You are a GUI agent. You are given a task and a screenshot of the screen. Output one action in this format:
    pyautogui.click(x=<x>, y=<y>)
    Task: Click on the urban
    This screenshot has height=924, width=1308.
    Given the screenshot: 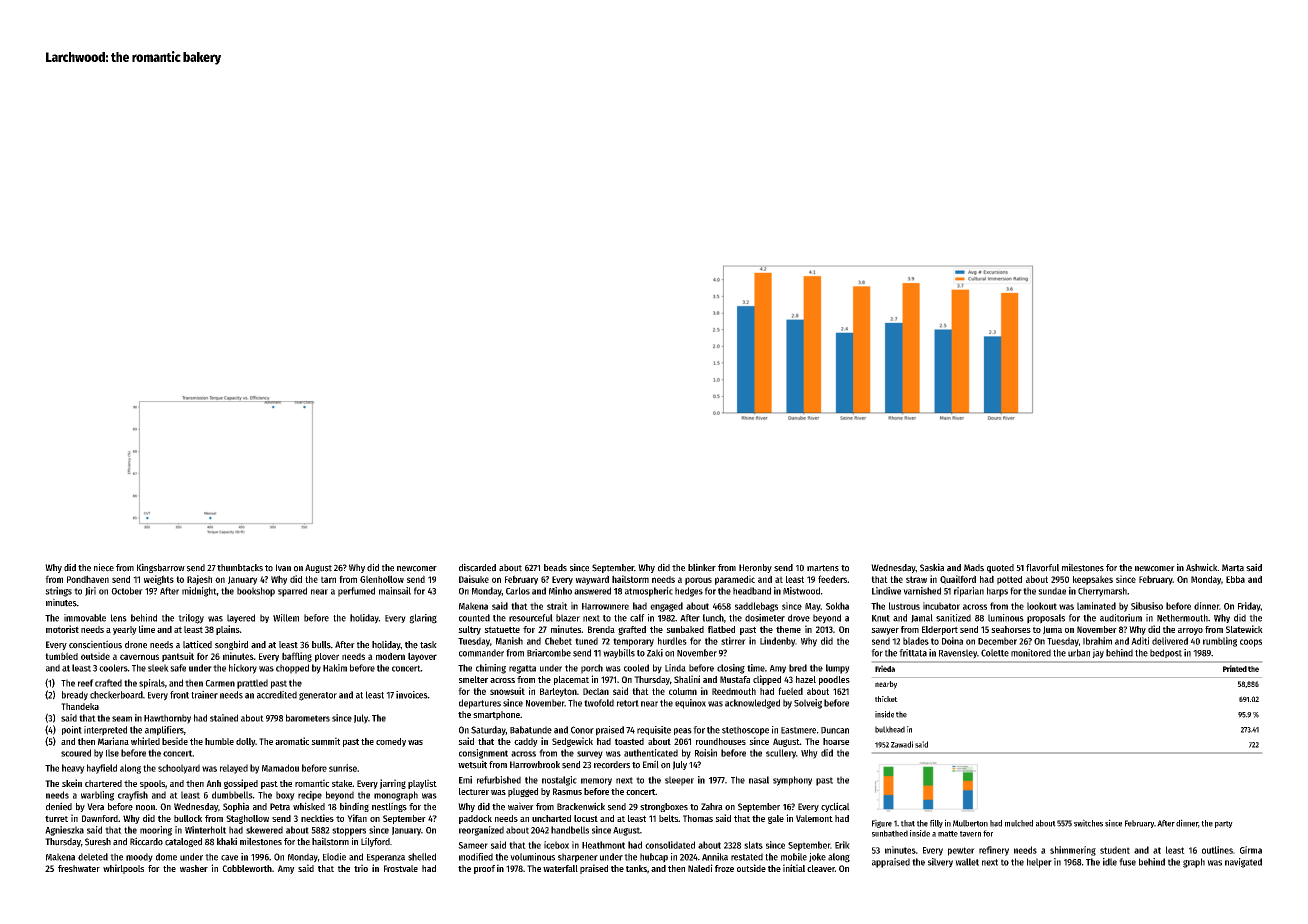 What is the action you would take?
    pyautogui.click(x=1079, y=653)
